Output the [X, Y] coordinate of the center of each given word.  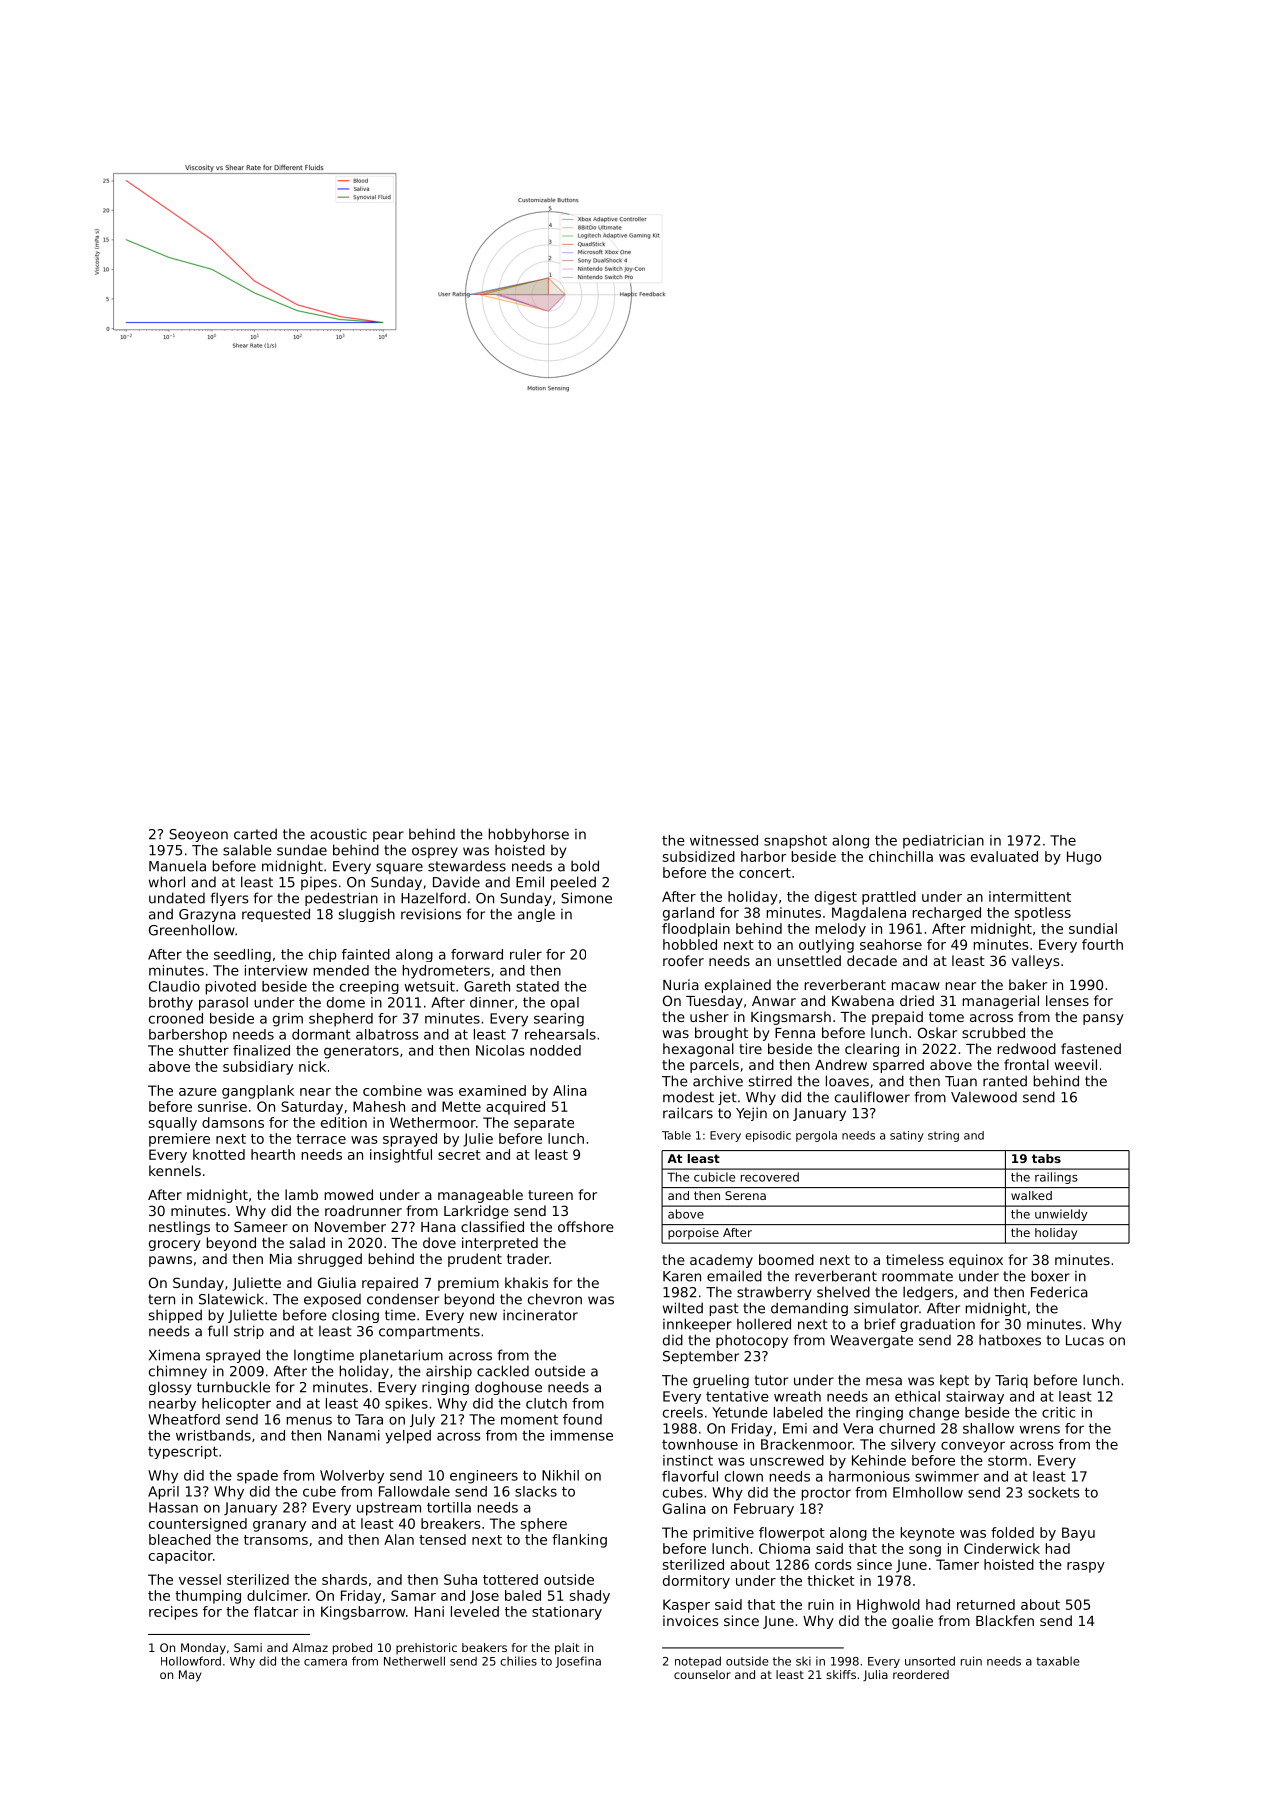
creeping [369, 987]
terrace [321, 1139]
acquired [515, 1108]
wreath [797, 1396]
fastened [1091, 1048]
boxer [1051, 1276]
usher [709, 1016]
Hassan [173, 1507]
